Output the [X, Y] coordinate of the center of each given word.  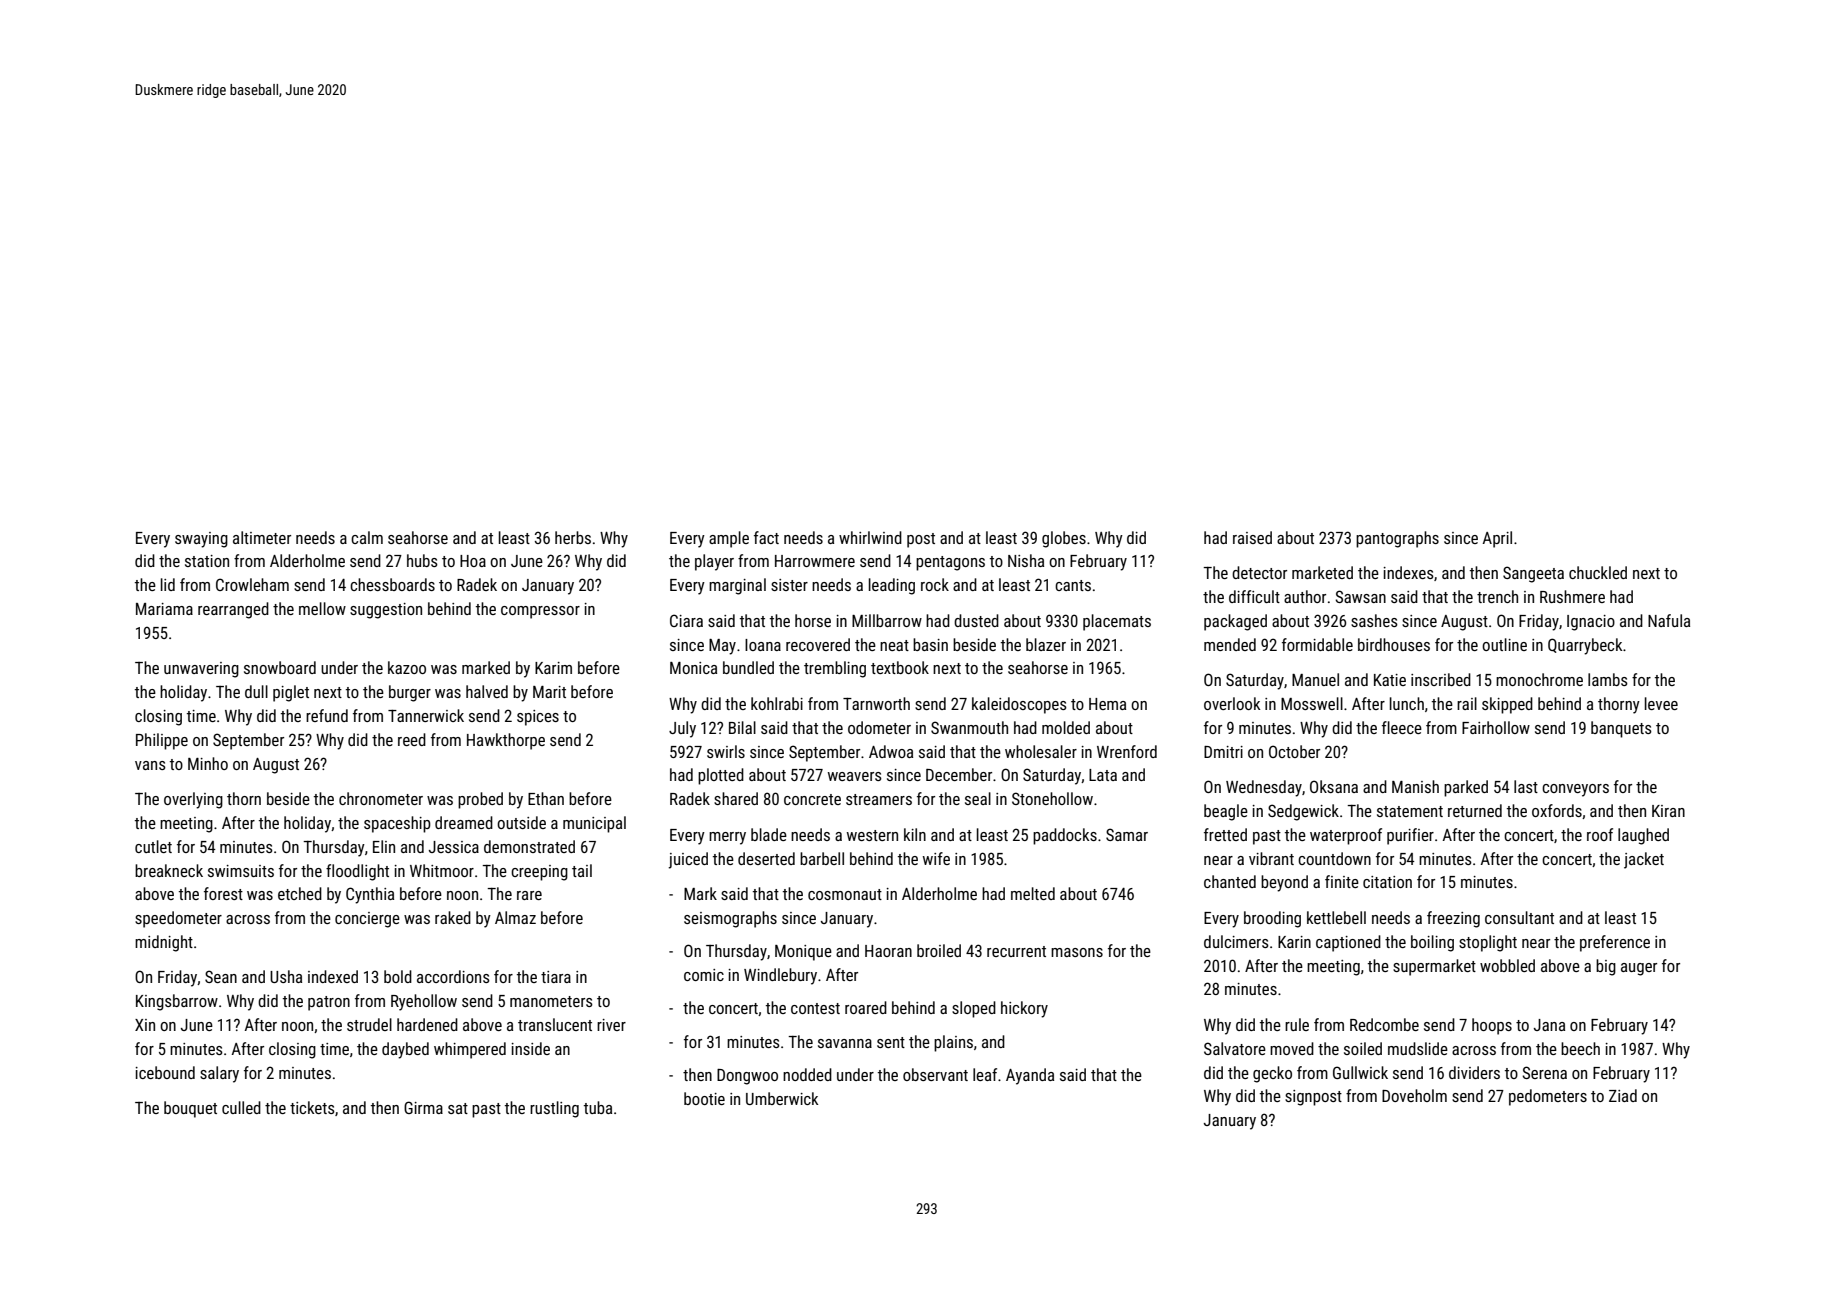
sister [789, 585]
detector [1259, 572]
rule [1297, 1024]
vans [150, 765]
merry [727, 838]
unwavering [201, 670]
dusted [976, 620]
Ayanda [1030, 1076]
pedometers [1548, 1097]
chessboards [392, 584]
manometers [551, 1001]
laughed [1643, 836]
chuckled [1598, 572]
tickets [312, 1107]
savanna [845, 1043]
